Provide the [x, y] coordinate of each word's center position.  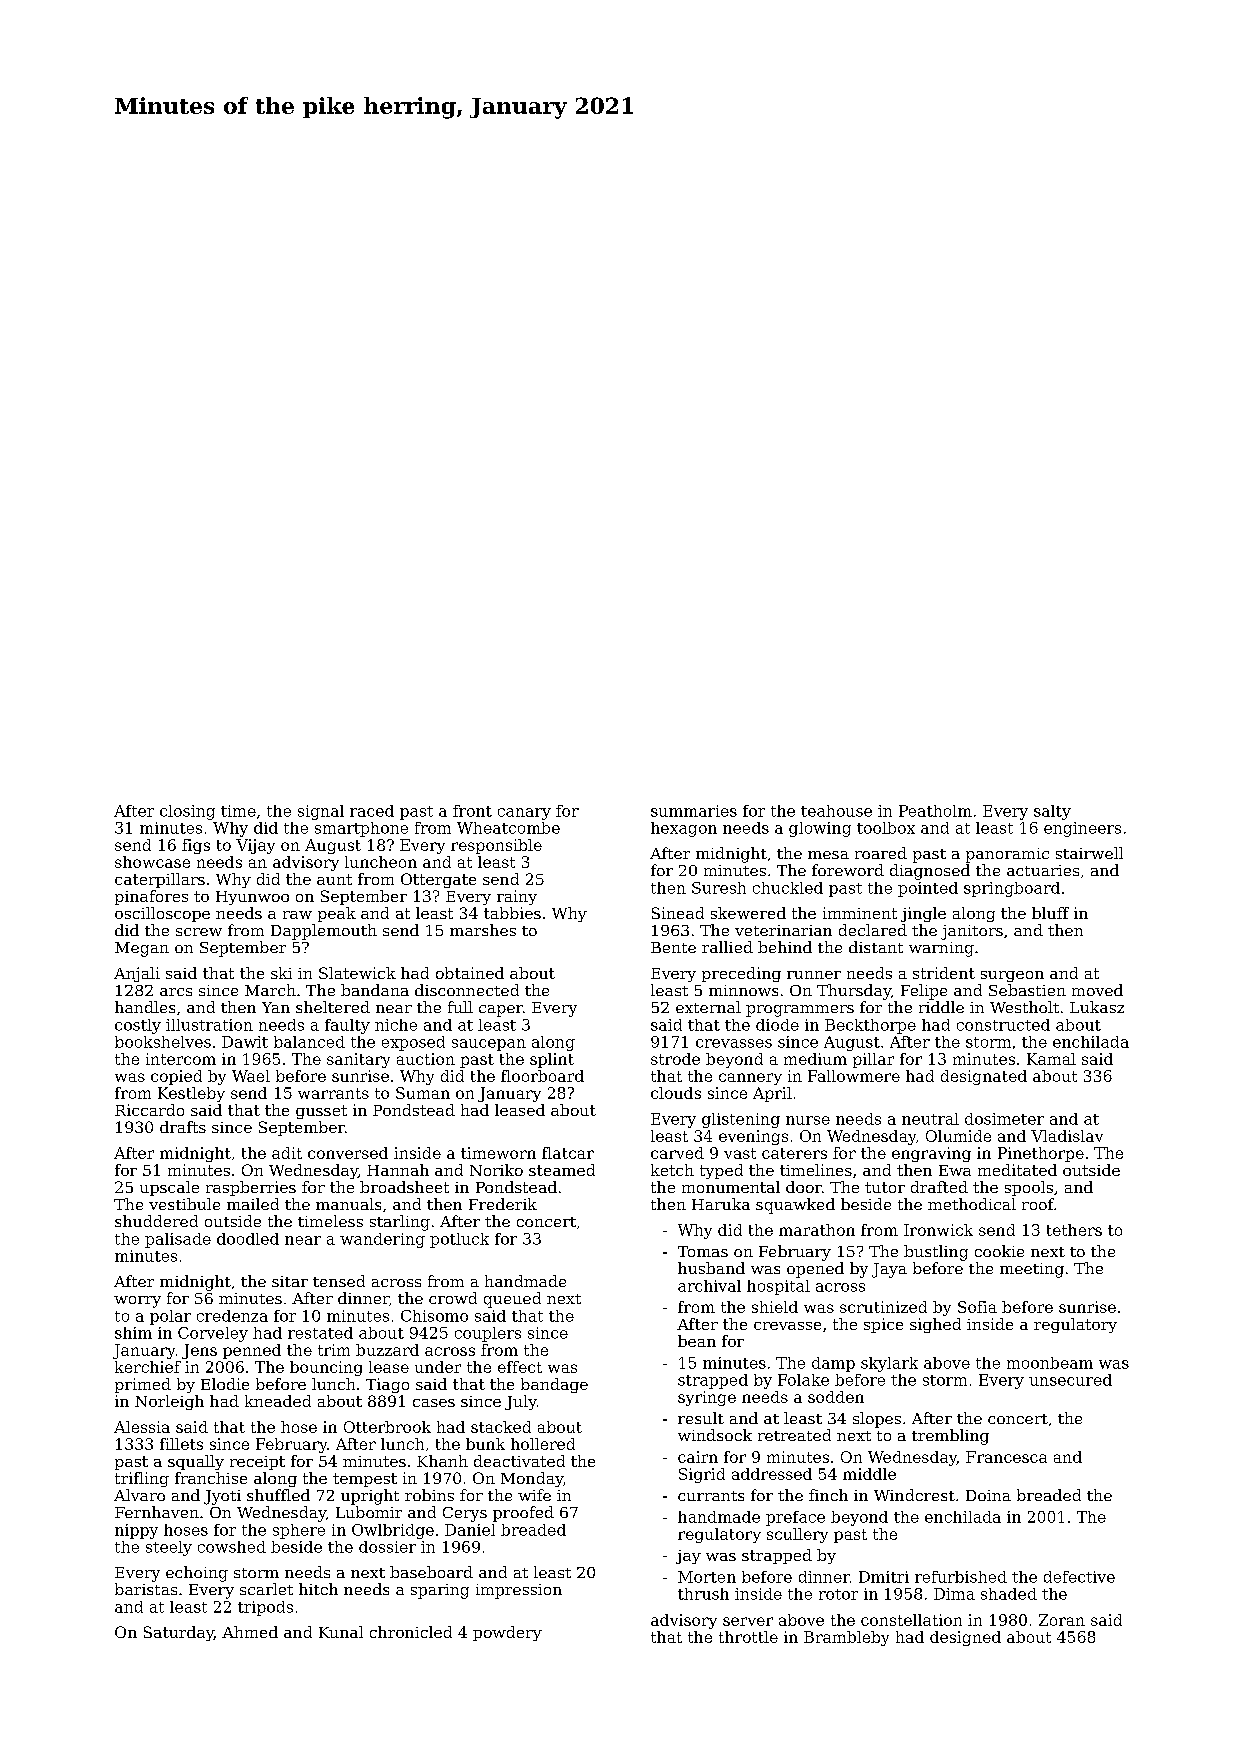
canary [524, 814]
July [521, 1402]
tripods [265, 1608]
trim [334, 1350]
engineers [1082, 829]
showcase [152, 862]
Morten [707, 1577]
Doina [988, 1495]
